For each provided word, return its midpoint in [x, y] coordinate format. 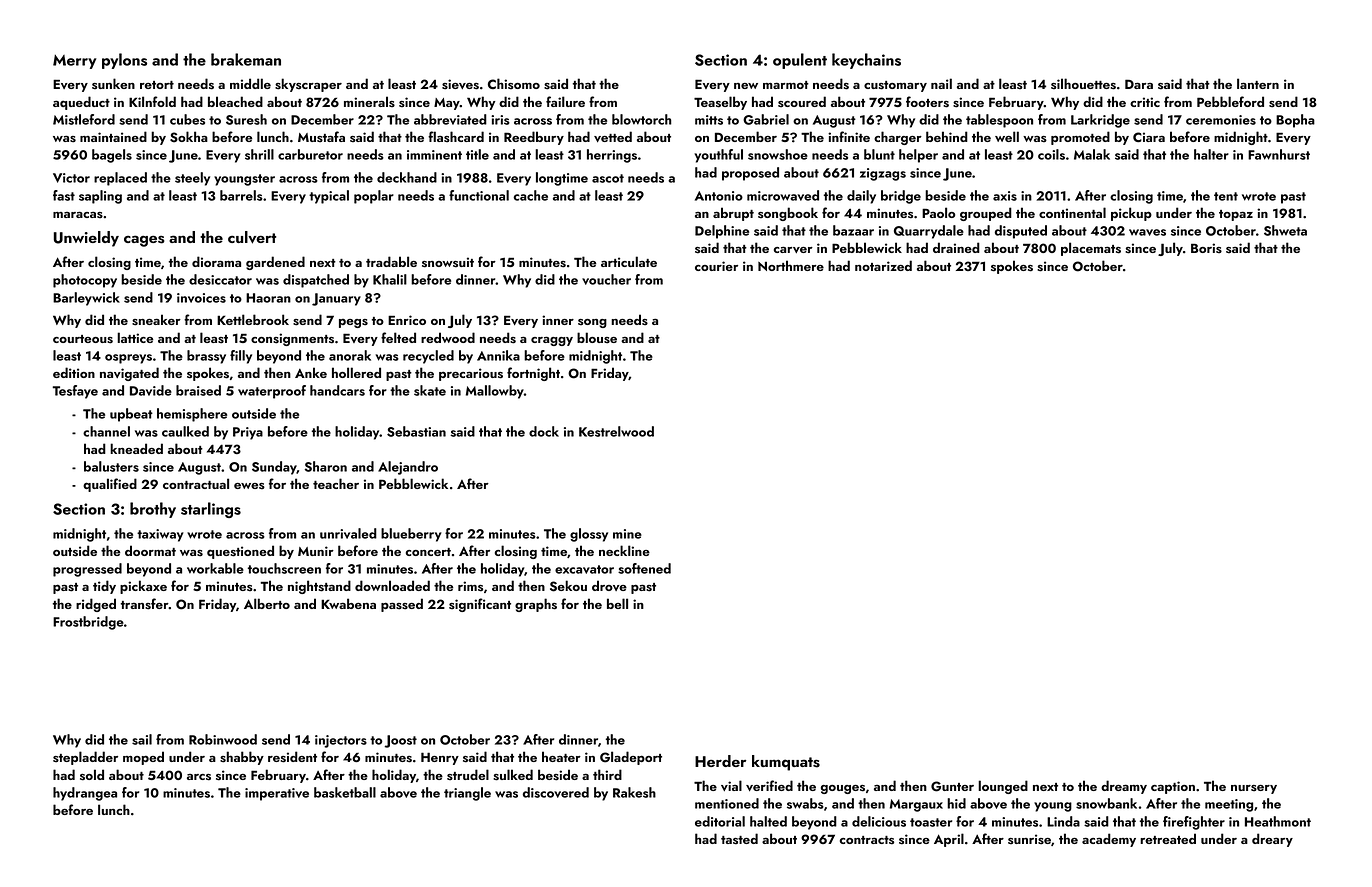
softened [644, 568]
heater [561, 756]
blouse [597, 338]
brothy [153, 510]
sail [142, 739]
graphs [536, 605]
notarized [883, 265]
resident [292, 757]
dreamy [1124, 787]
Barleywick [86, 299]
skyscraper [308, 85]
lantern [1258, 83]
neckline [624, 550]
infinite [849, 136]
